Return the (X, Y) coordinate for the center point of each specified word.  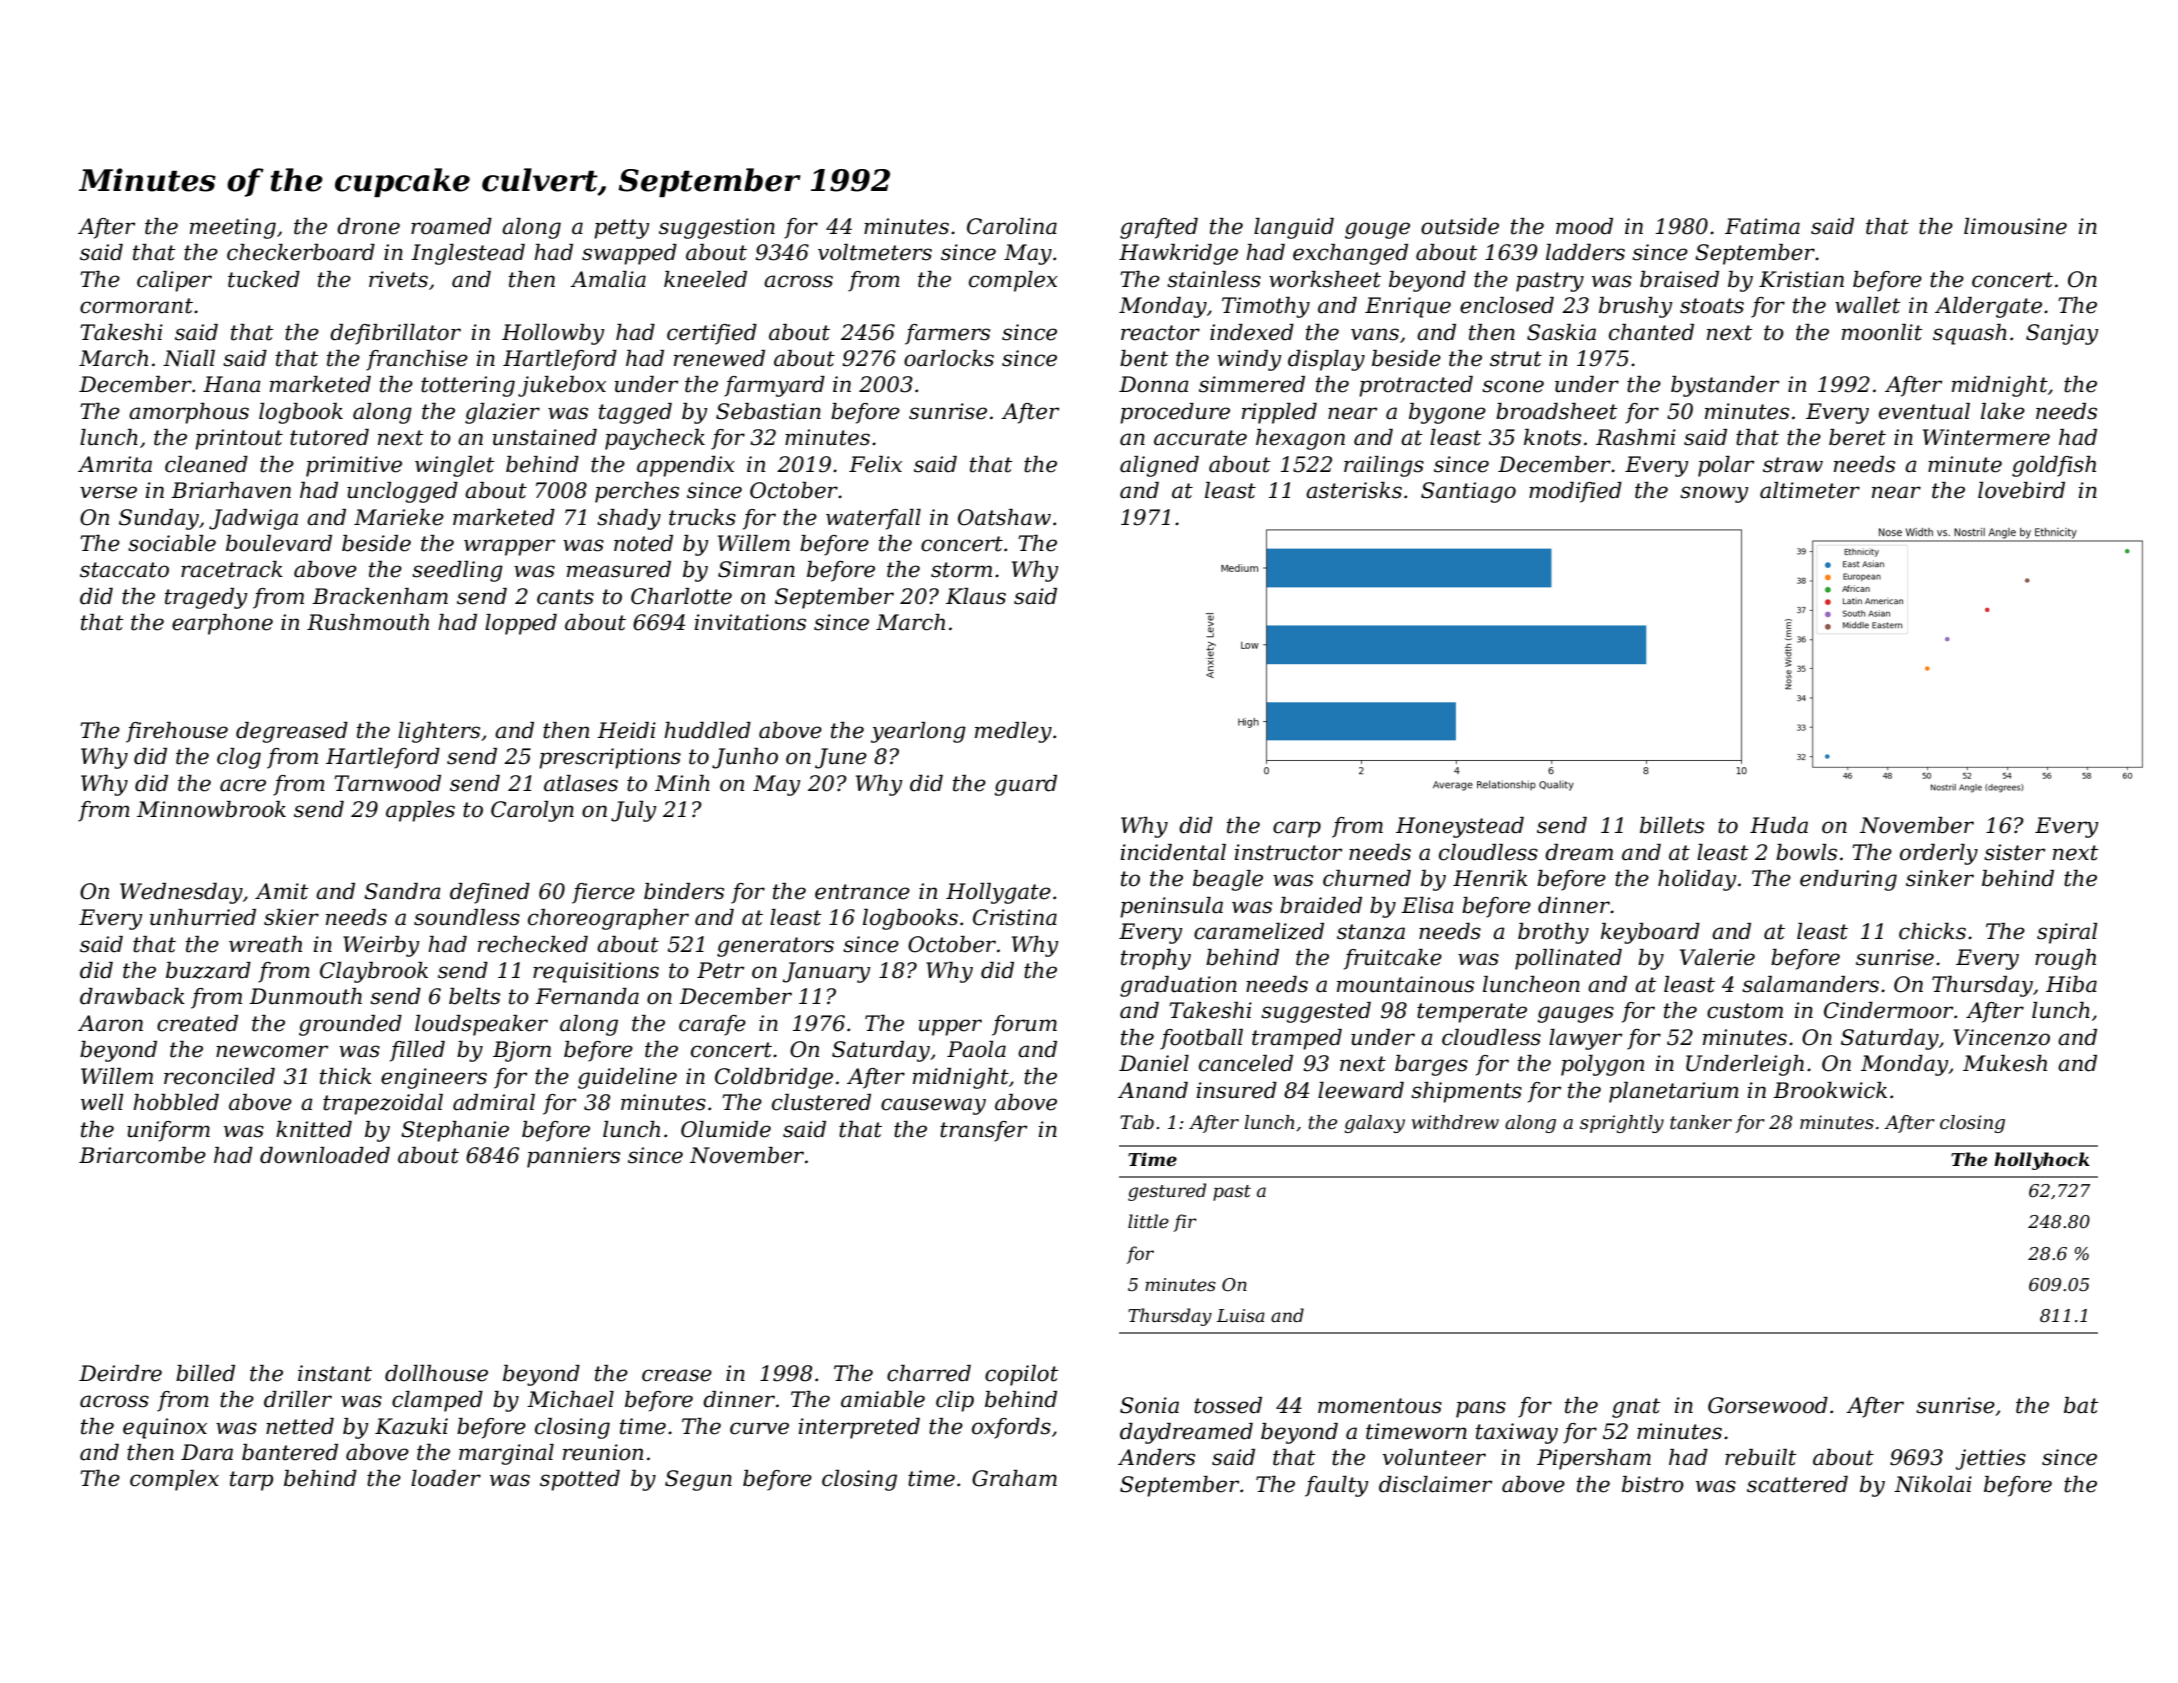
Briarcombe (142, 1155)
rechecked (533, 944)
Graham (1014, 1478)
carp (1297, 829)
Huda (1779, 825)
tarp (251, 1481)
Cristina (1015, 917)
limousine (2015, 226)
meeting (233, 228)
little (1148, 1221)
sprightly (1622, 1124)
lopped (521, 624)
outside (1460, 226)
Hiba (2071, 984)
